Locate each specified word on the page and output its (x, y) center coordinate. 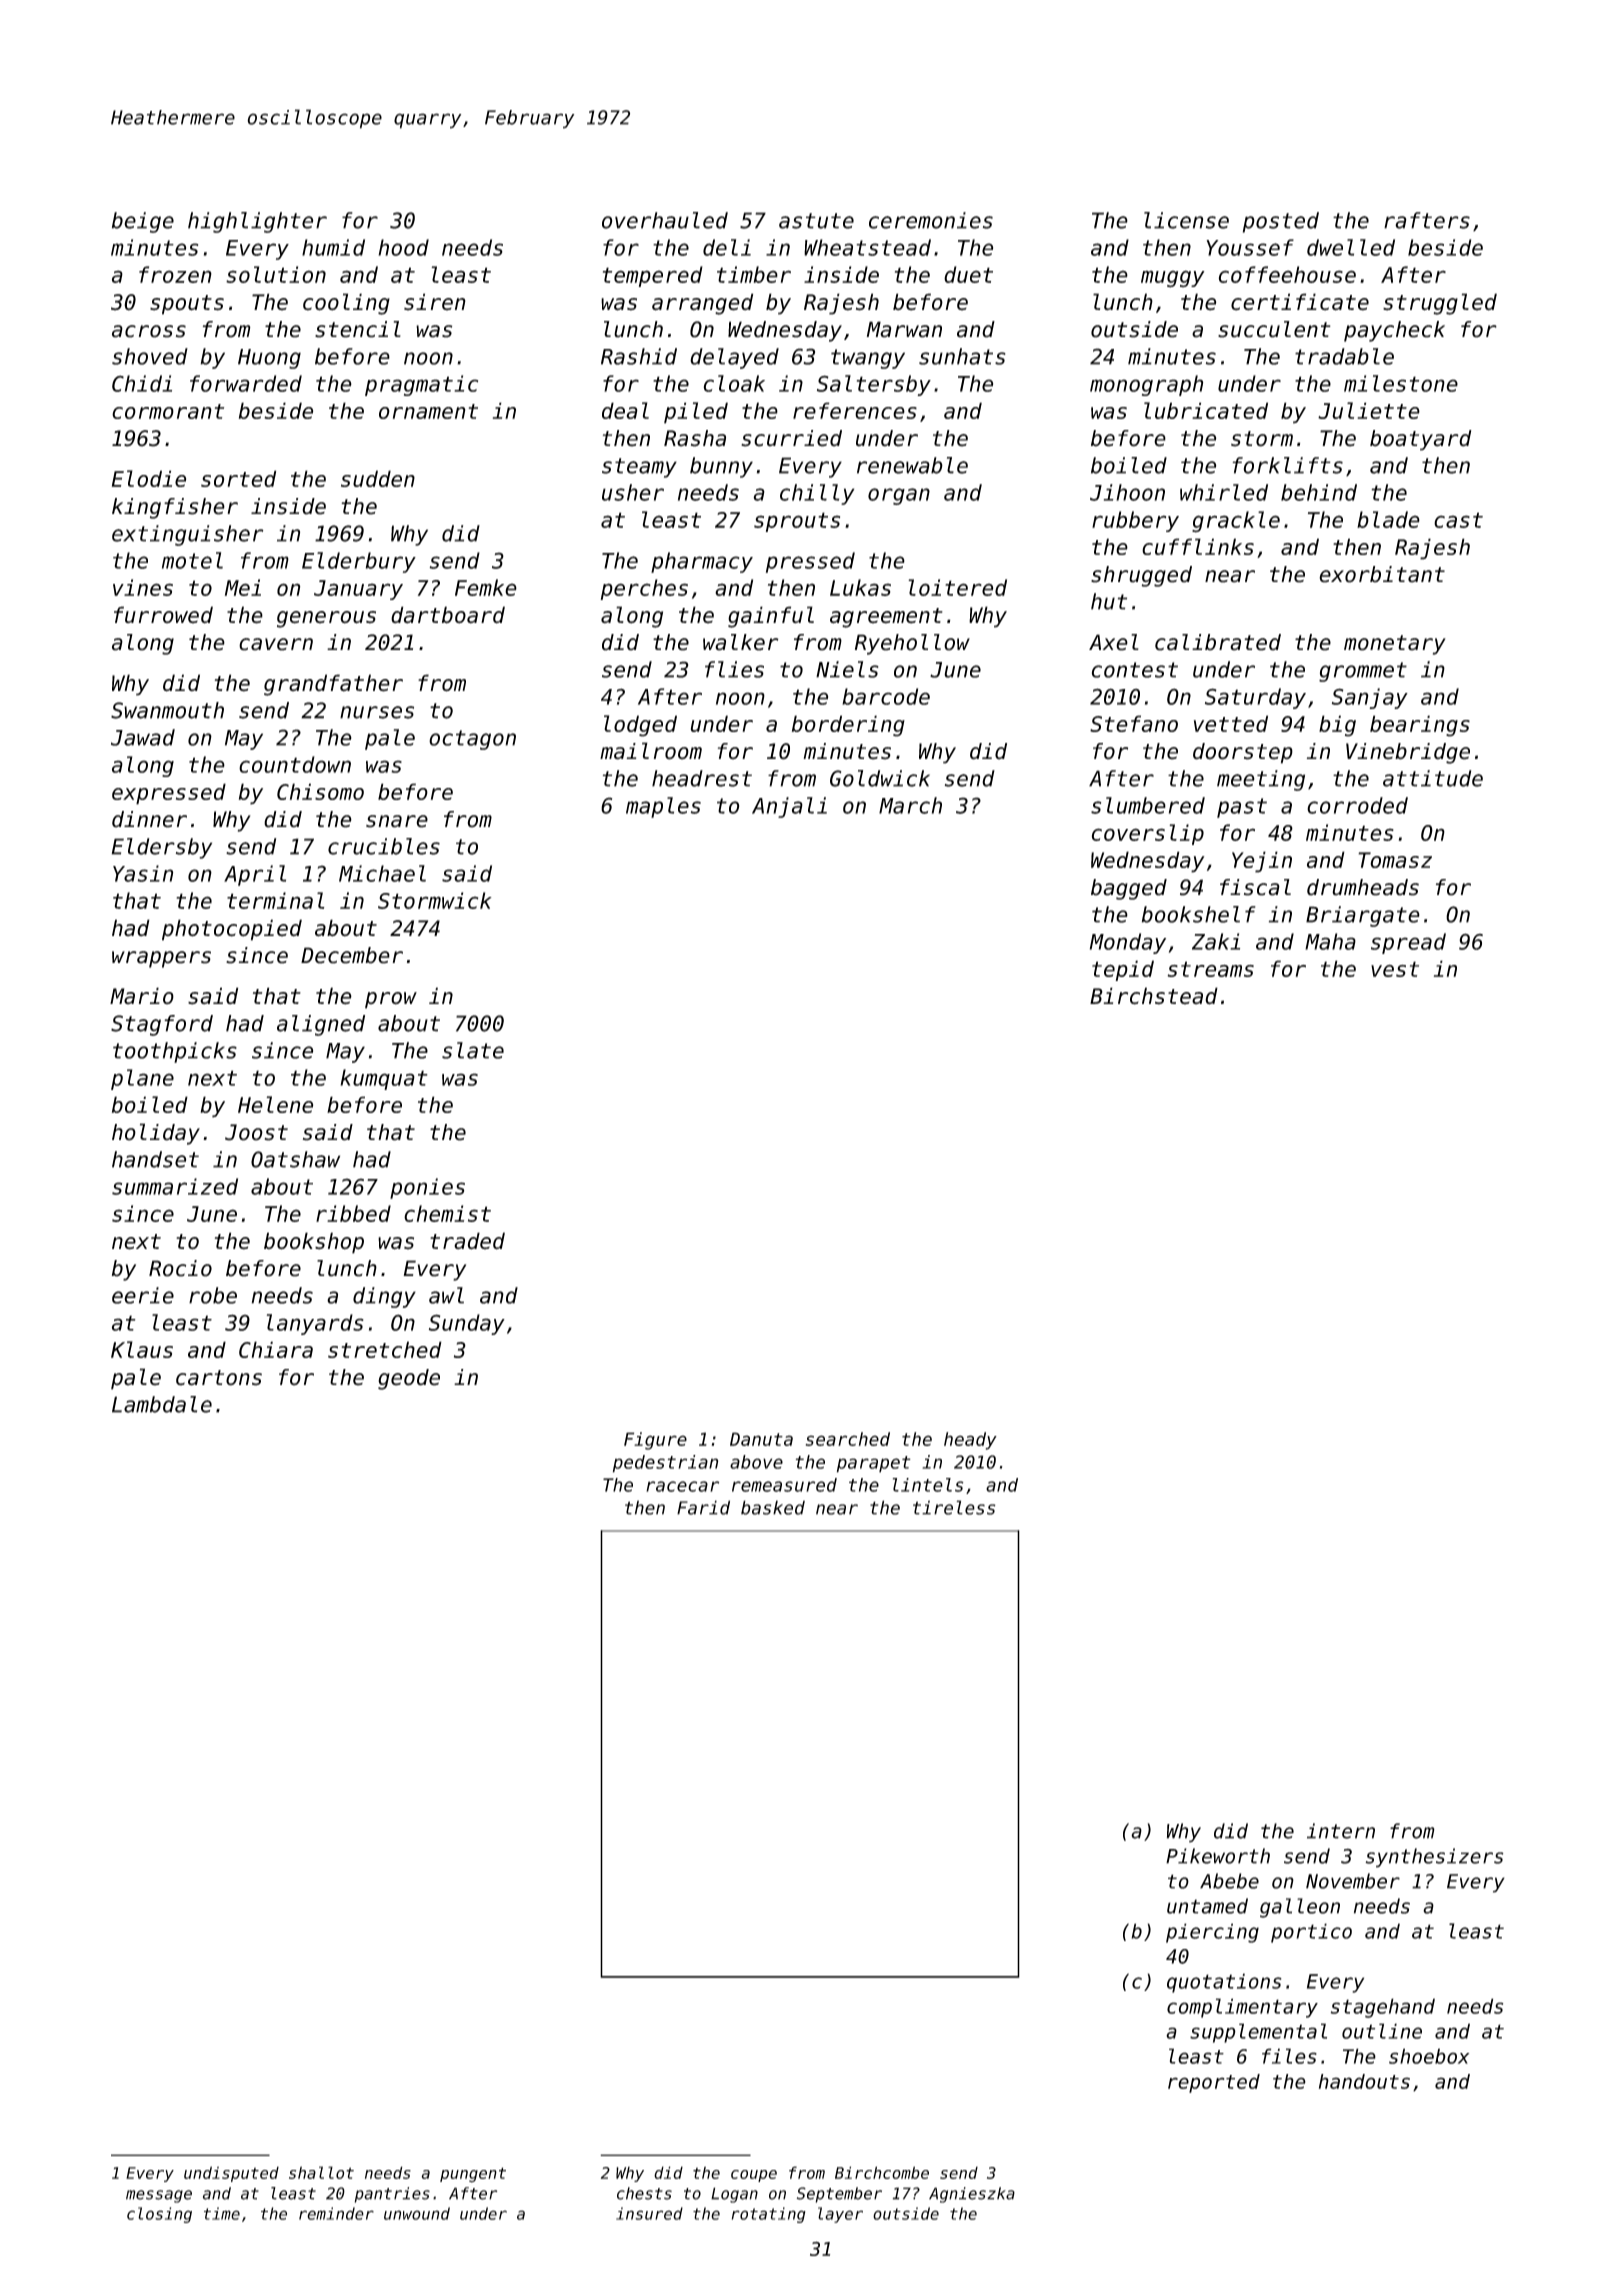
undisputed (231, 2174)
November (1353, 1881)
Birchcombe (882, 2172)
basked (773, 1507)
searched (848, 1439)
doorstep (1243, 753)
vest (1395, 969)
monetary (1395, 645)
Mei (243, 587)
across (149, 331)
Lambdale (162, 1404)
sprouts (797, 522)
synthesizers (1434, 1858)
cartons (219, 1378)
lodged (640, 726)
